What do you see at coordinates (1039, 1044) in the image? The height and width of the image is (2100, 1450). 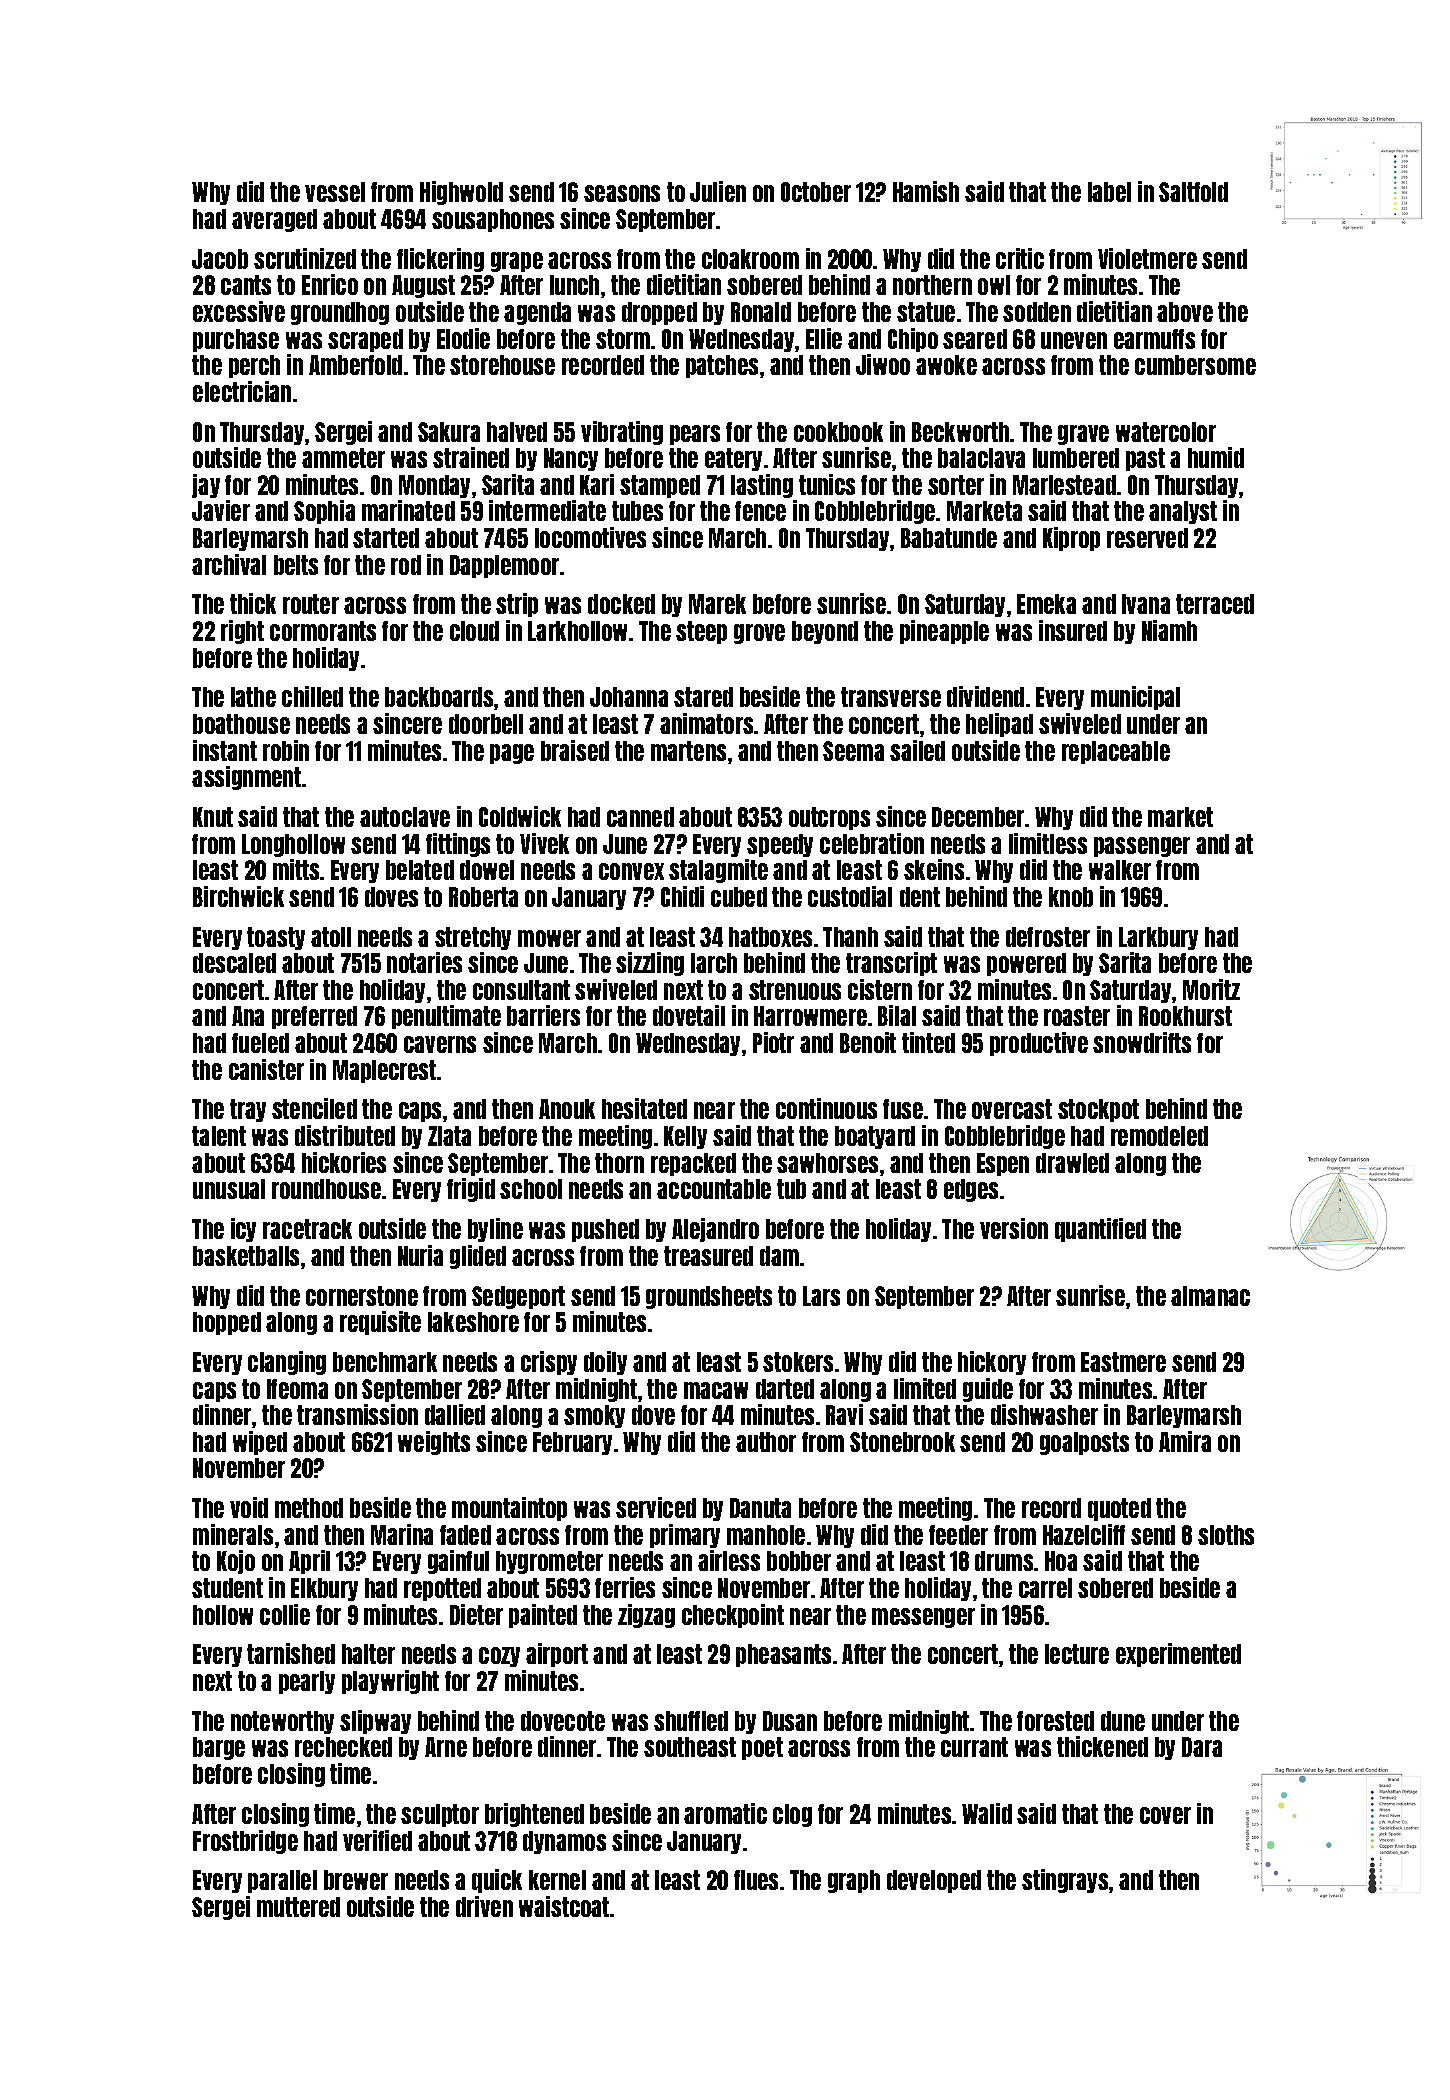 I see `productive` at bounding box center [1039, 1044].
